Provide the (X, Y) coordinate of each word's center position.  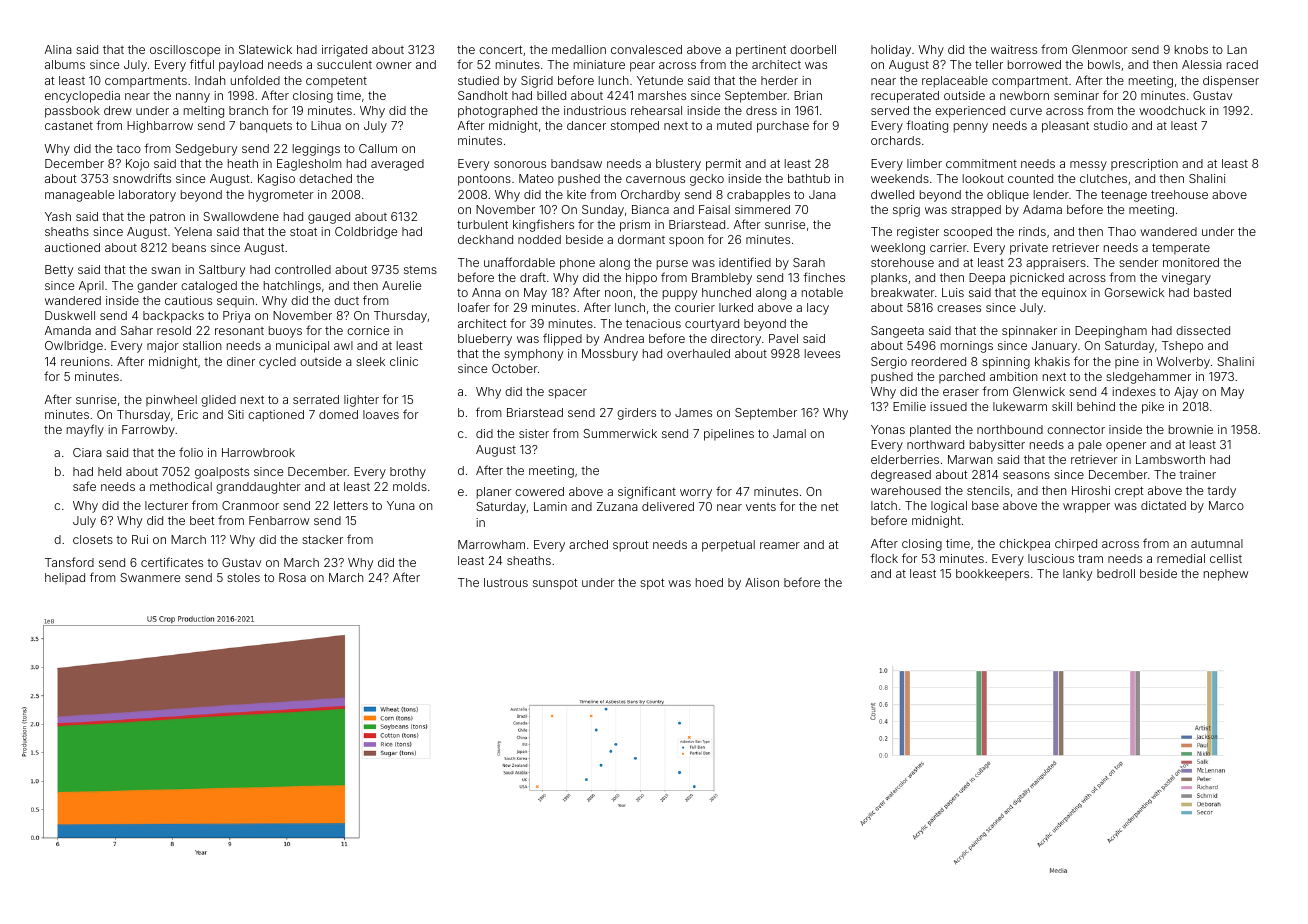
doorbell (813, 49)
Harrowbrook (258, 452)
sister (534, 433)
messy (1088, 166)
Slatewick (265, 49)
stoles (243, 577)
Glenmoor (1100, 49)
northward (935, 444)
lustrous (506, 582)
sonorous (520, 164)
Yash (58, 216)
